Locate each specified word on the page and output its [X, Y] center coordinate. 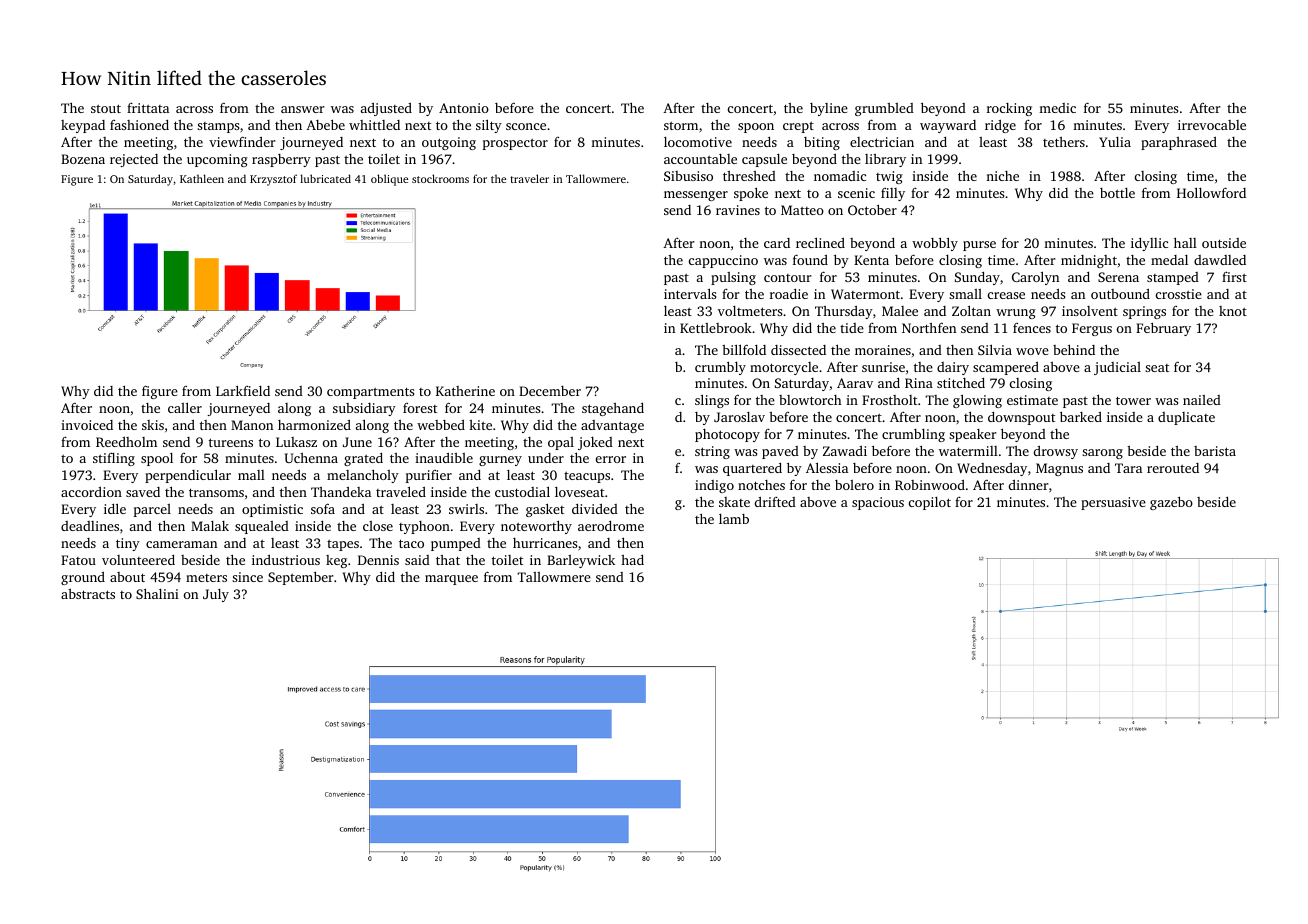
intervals [690, 293]
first [1234, 277]
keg [336, 561]
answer [302, 109]
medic [1057, 108]
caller [185, 407]
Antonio [464, 108]
